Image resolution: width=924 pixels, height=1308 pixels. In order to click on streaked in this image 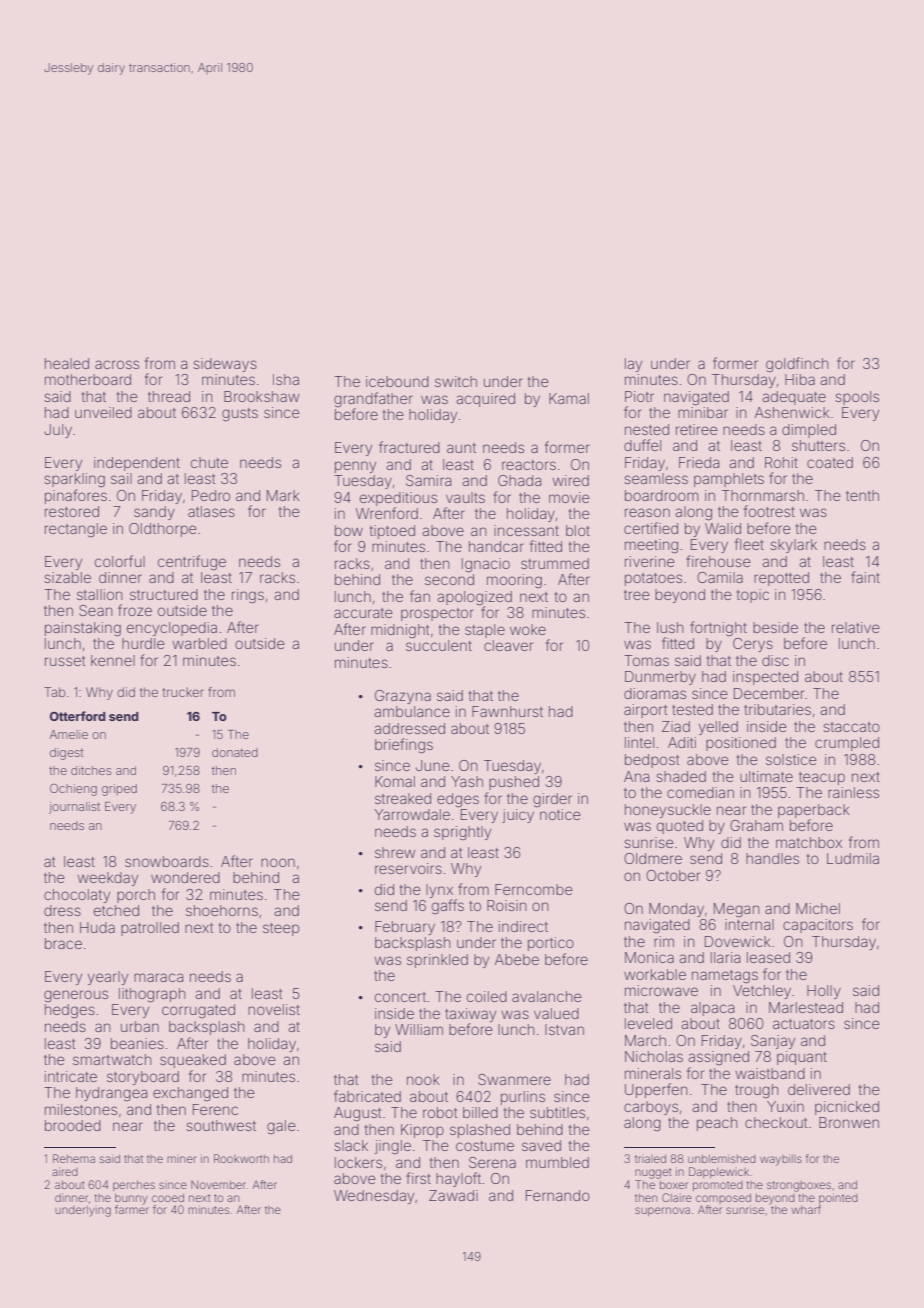, I will do `click(403, 798)`.
